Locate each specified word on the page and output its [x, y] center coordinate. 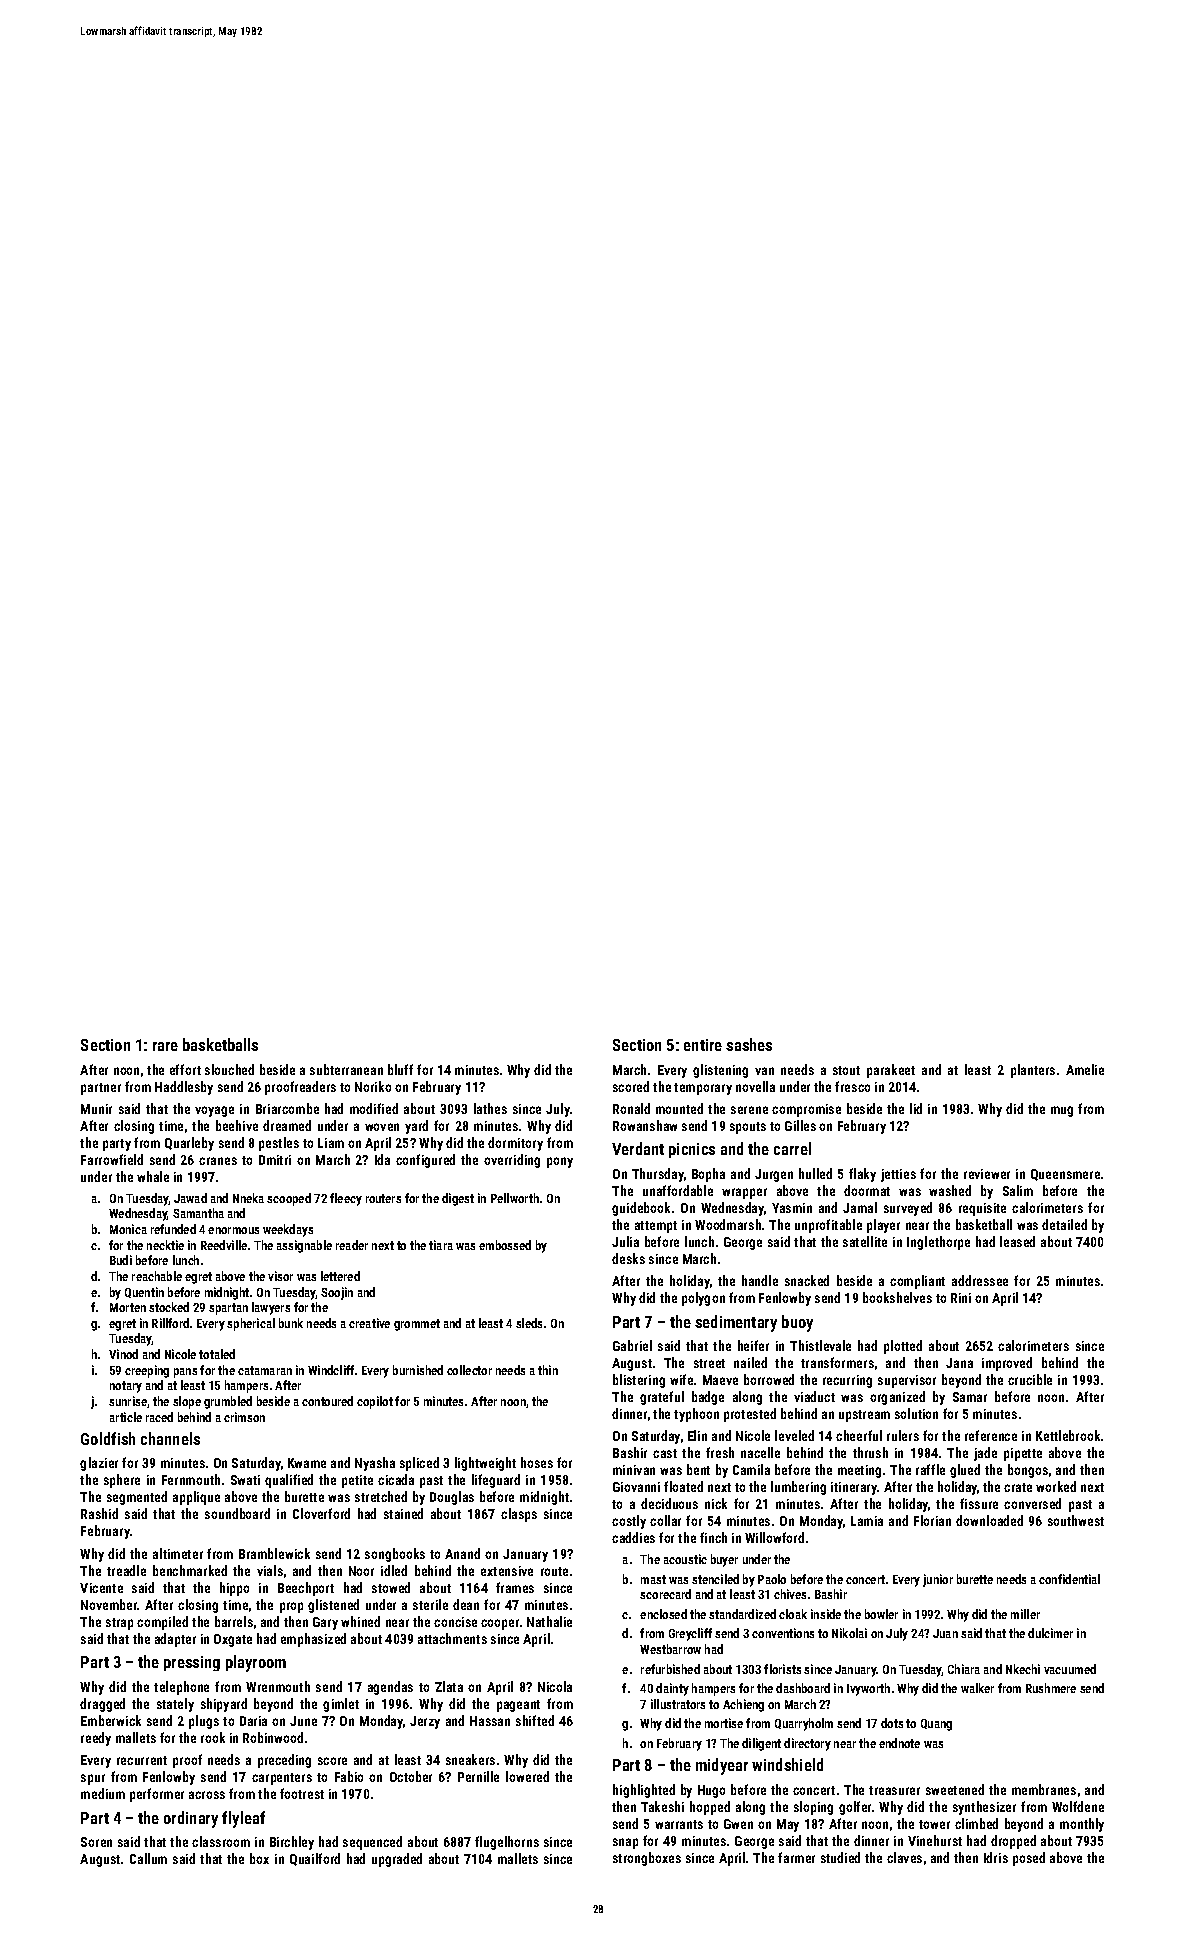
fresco [852, 1086]
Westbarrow [670, 1649]
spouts [748, 1128]
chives [790, 1594]
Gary [325, 1623]
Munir [96, 1109]
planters [1033, 1071]
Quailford [315, 1859]
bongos [1028, 1471]
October [411, 1776]
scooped [289, 1199]
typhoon [696, 1415]
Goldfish [108, 1438]
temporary [703, 1089]
